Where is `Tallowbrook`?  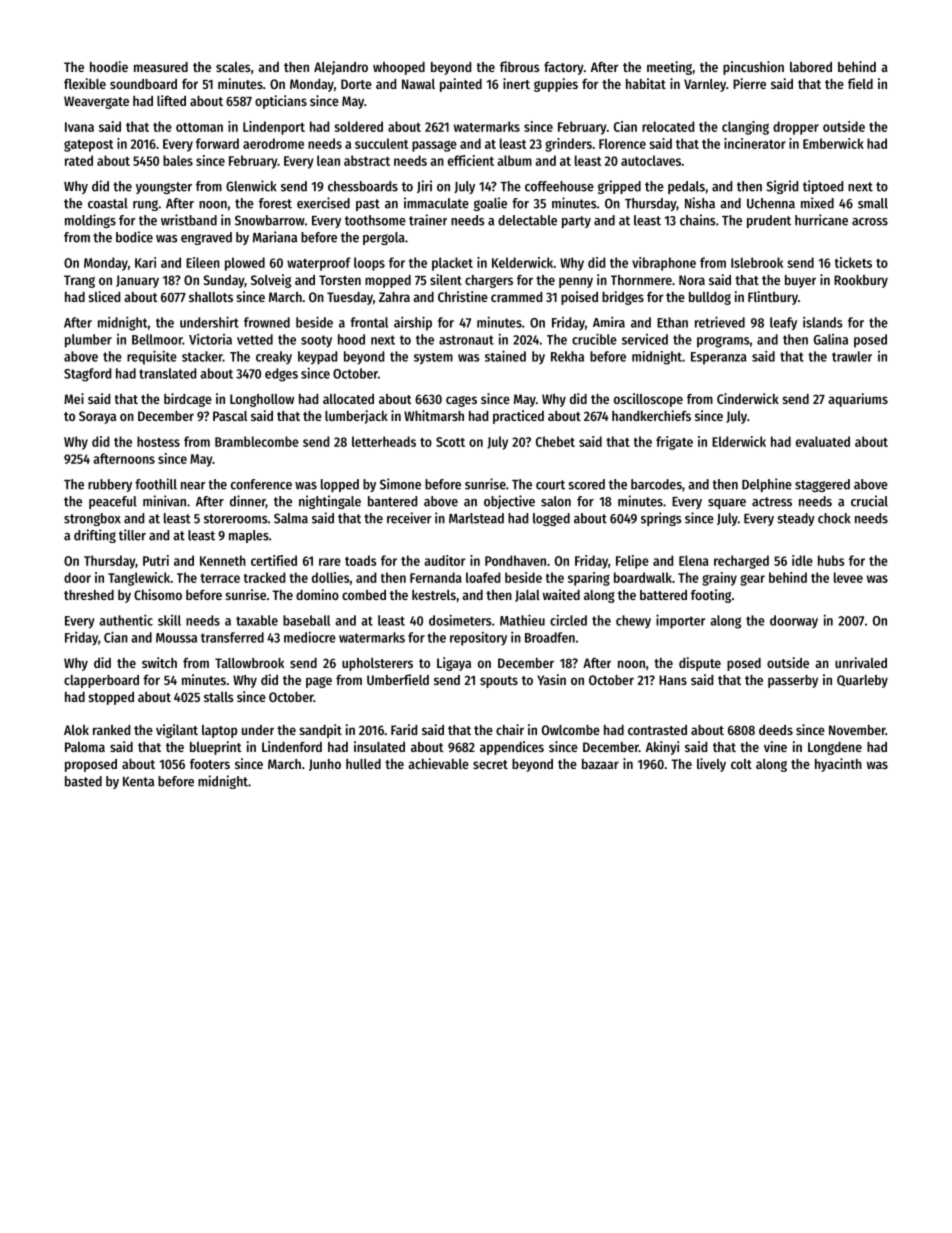
Tallowbrook is located at coordinates (249, 663).
